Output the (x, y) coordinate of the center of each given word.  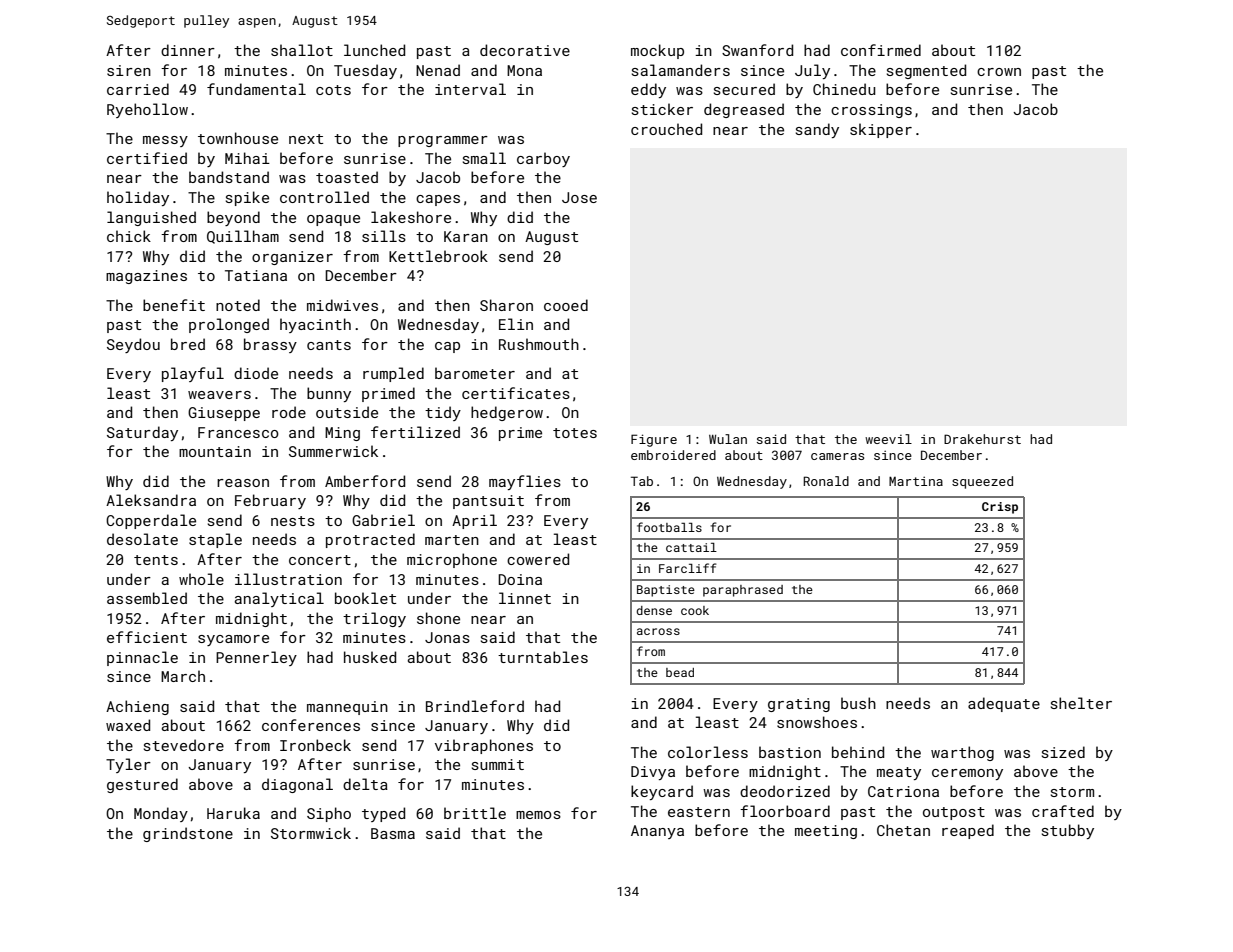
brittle (475, 813)
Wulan (728, 439)
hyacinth (315, 325)
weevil (888, 439)
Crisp (1000, 508)
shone (438, 618)
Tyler (128, 765)
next (306, 139)
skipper (881, 130)
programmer (443, 141)
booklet (365, 598)
